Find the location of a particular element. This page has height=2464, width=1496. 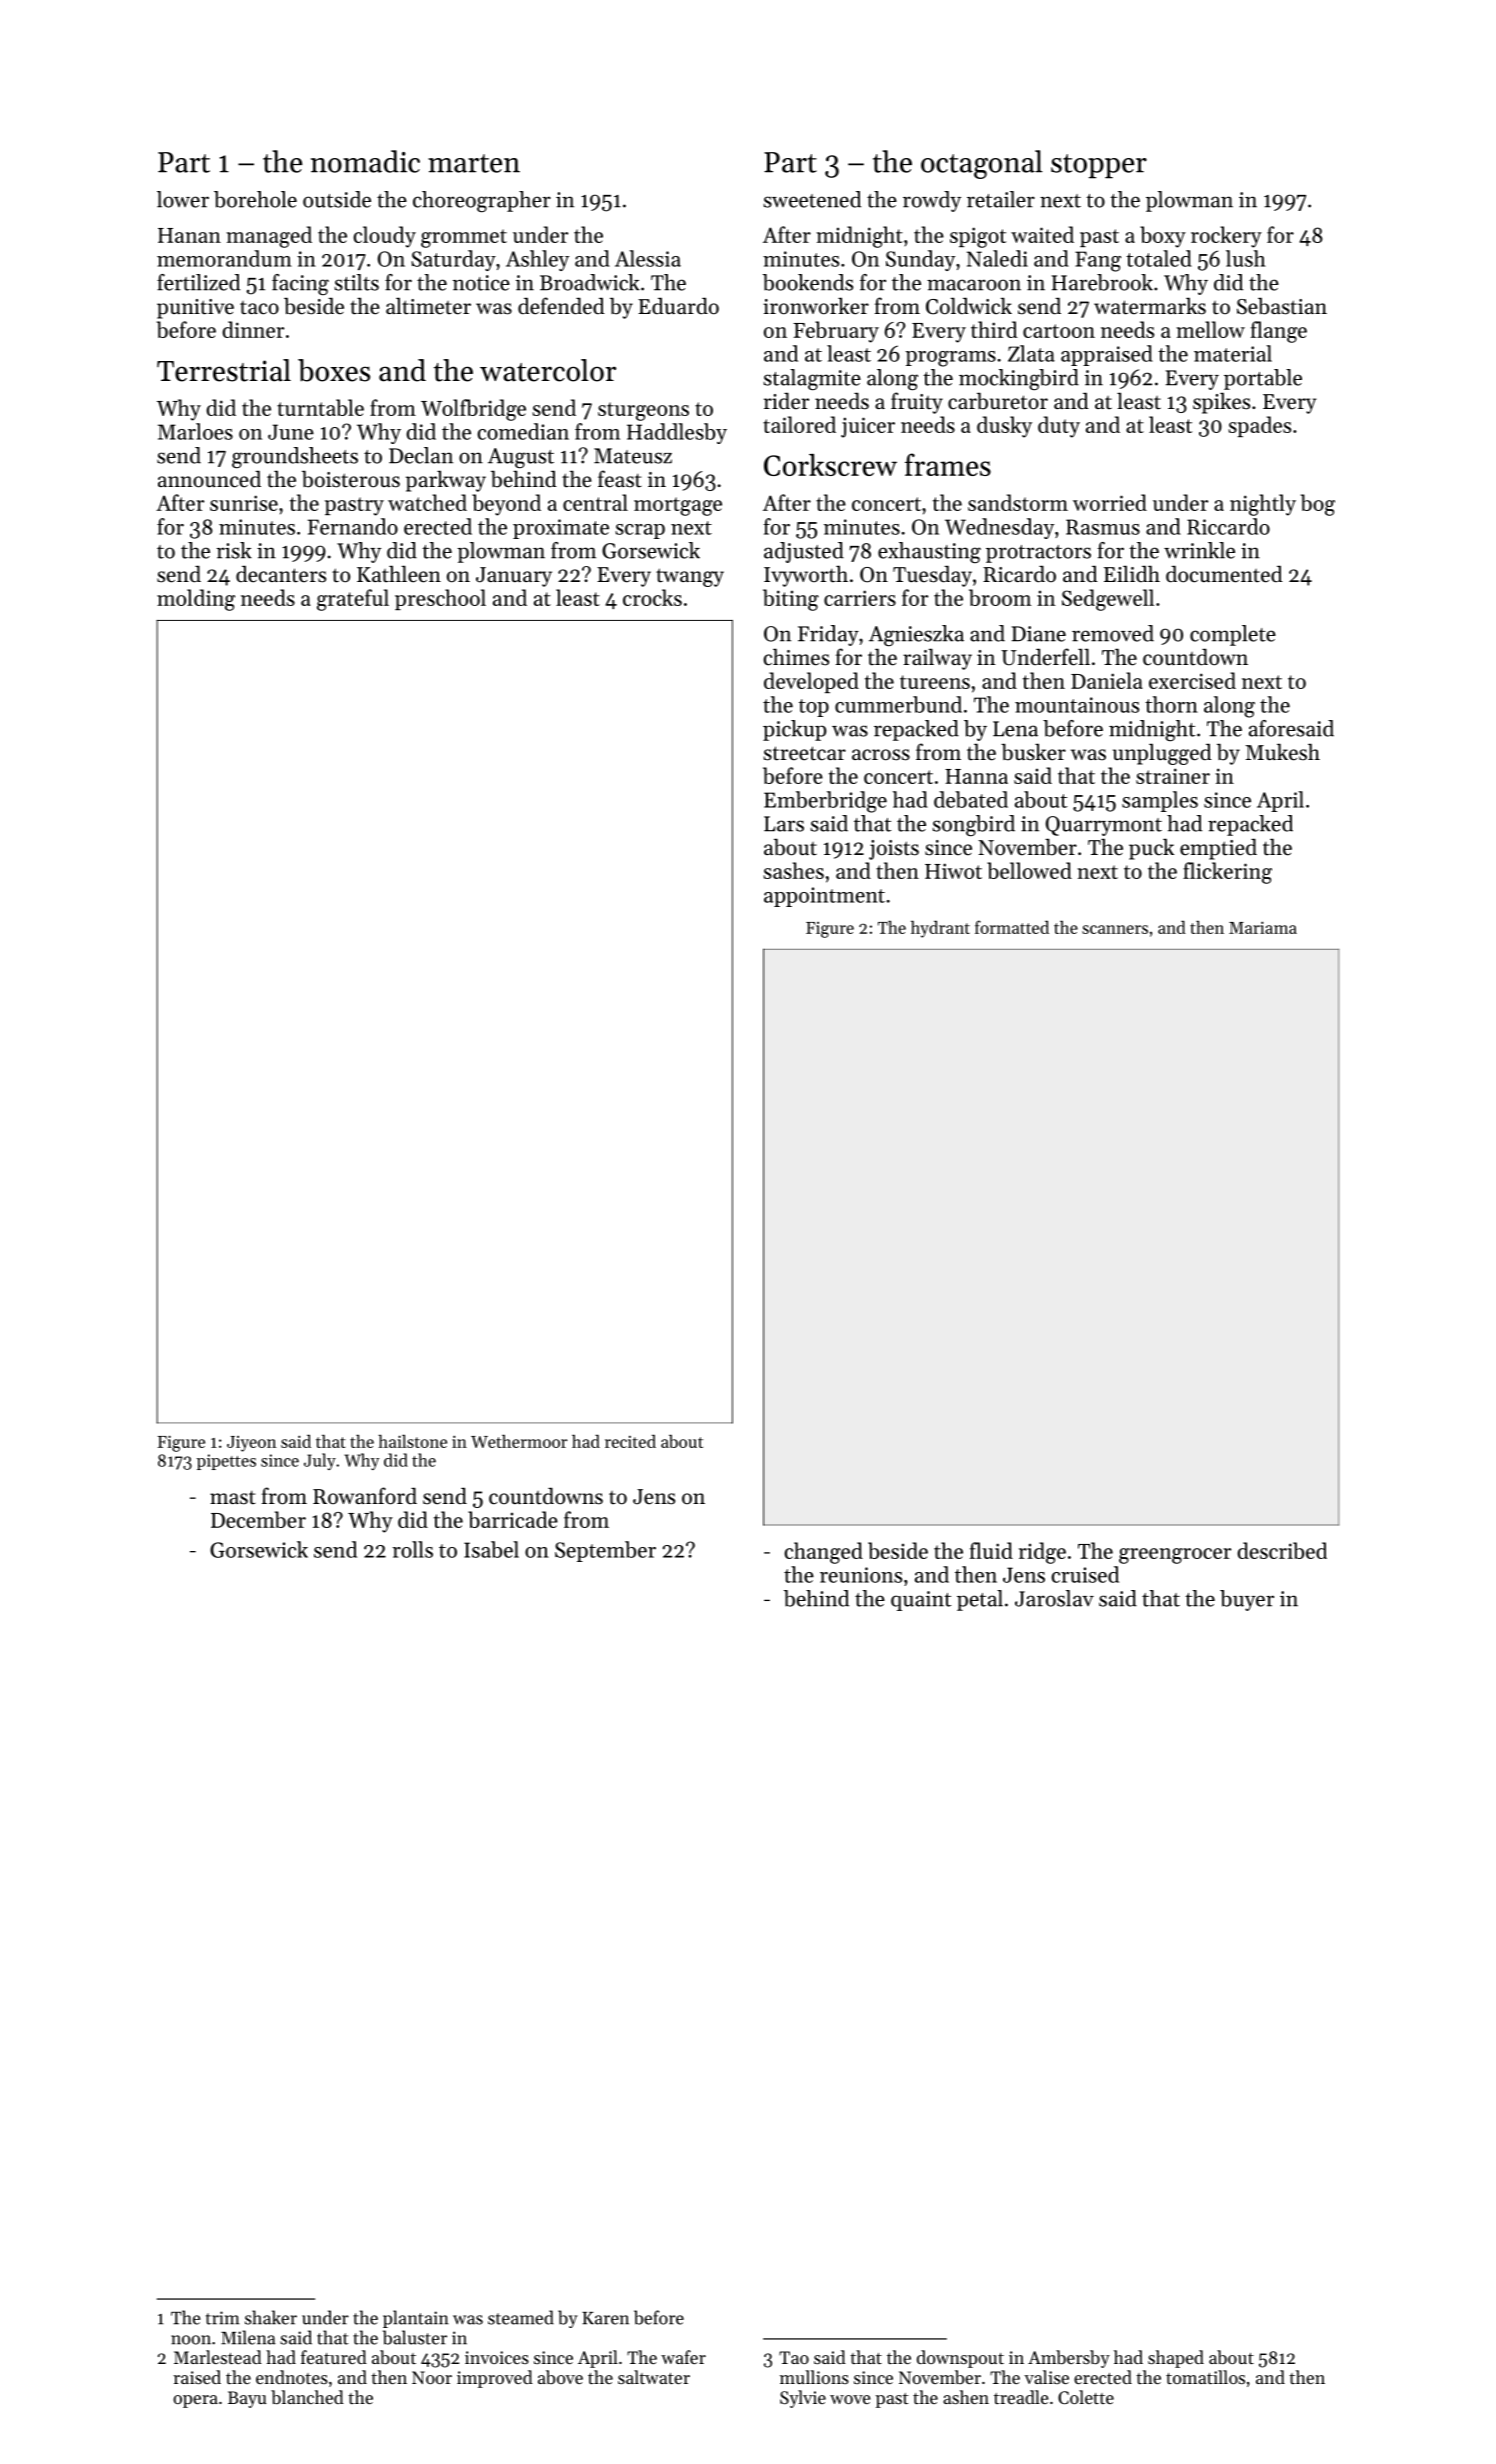

petal is located at coordinates (980, 1600).
